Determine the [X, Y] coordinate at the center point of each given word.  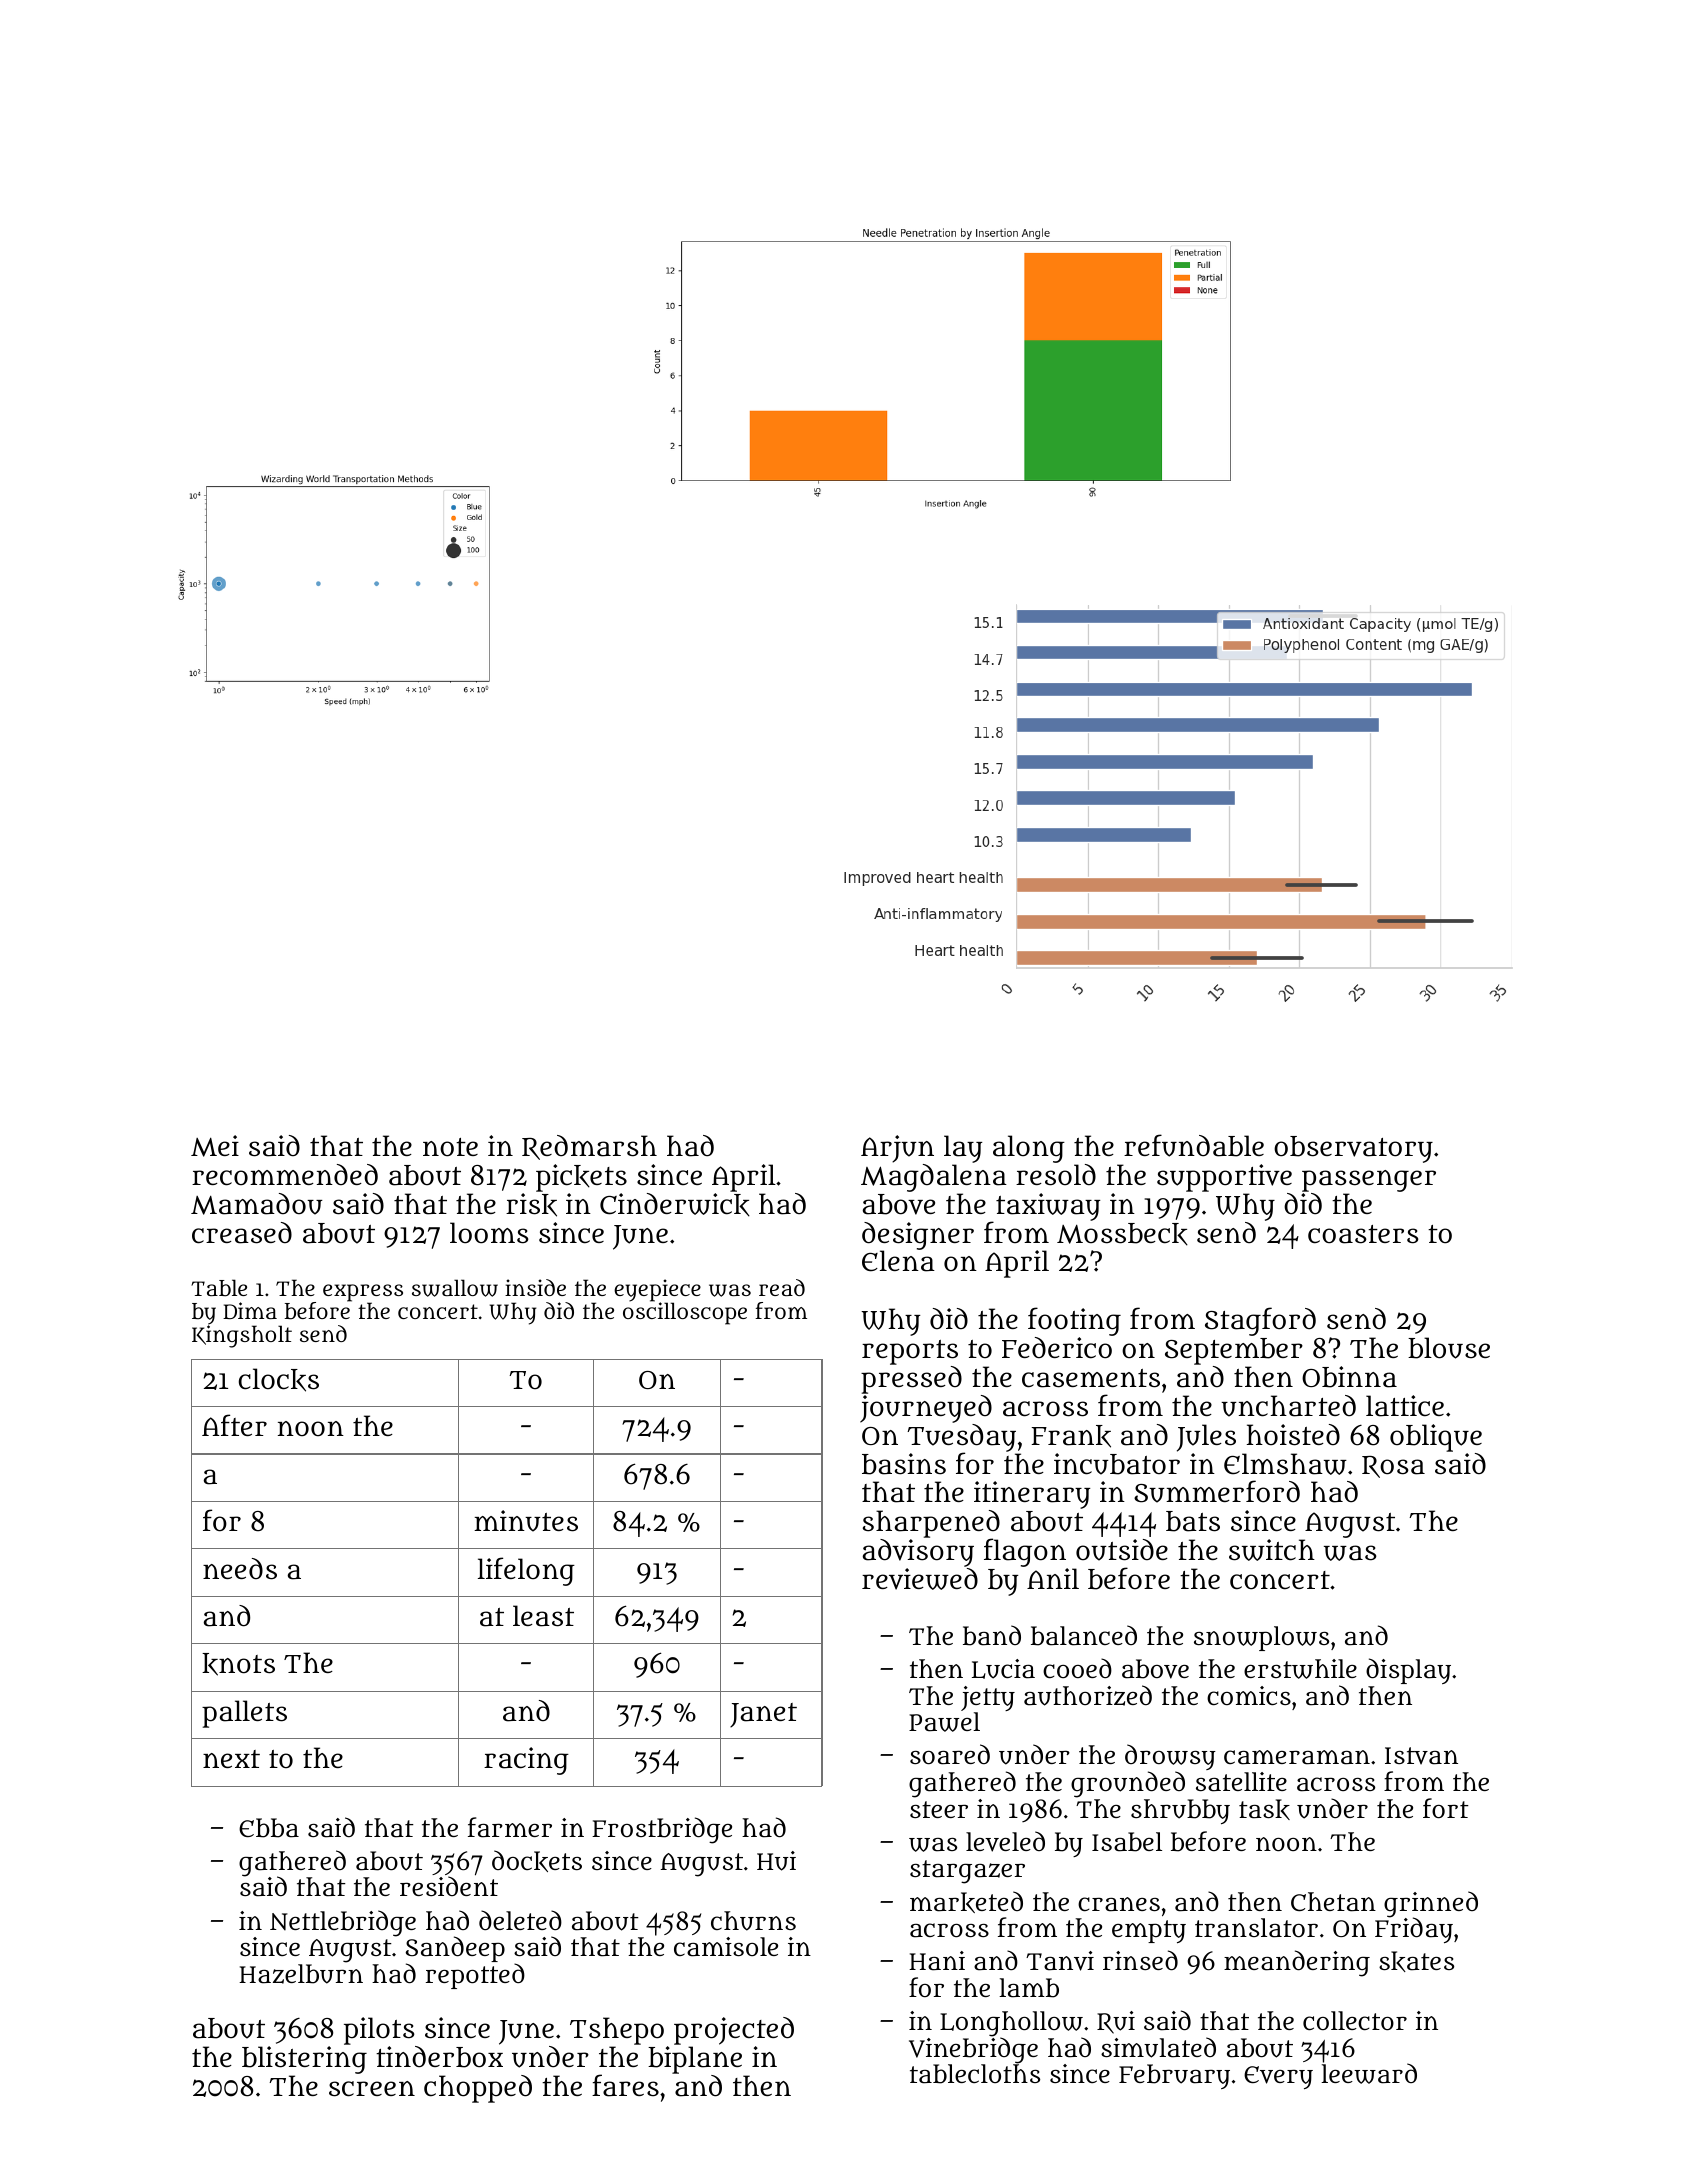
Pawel [944, 1722]
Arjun [897, 1149]
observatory [1353, 1149]
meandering [1297, 1963]
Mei [215, 1146]
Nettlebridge [343, 1923]
